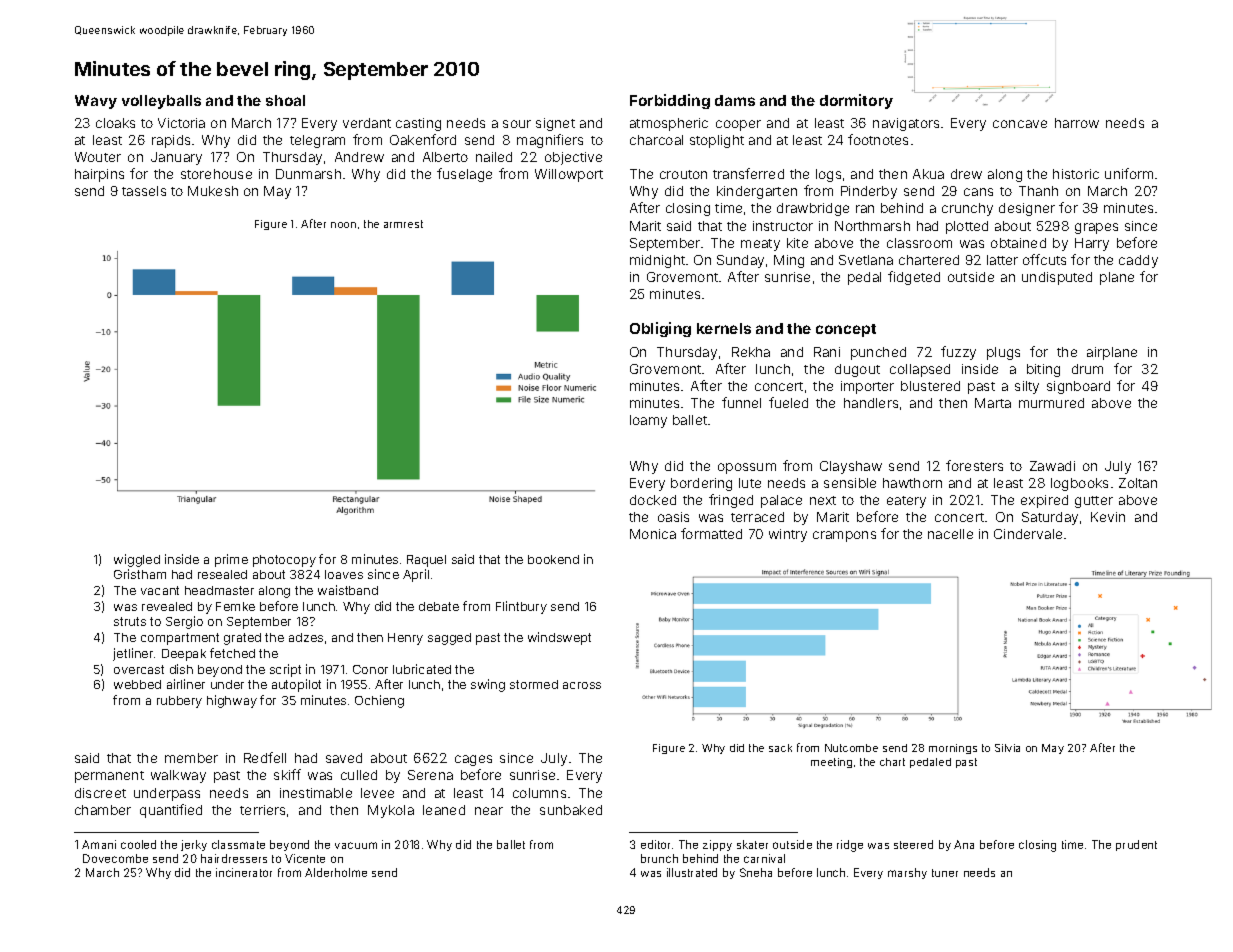 The image size is (1233, 952). Describe the element at coordinates (262, 810) in the screenshot. I see `terriers` at that location.
